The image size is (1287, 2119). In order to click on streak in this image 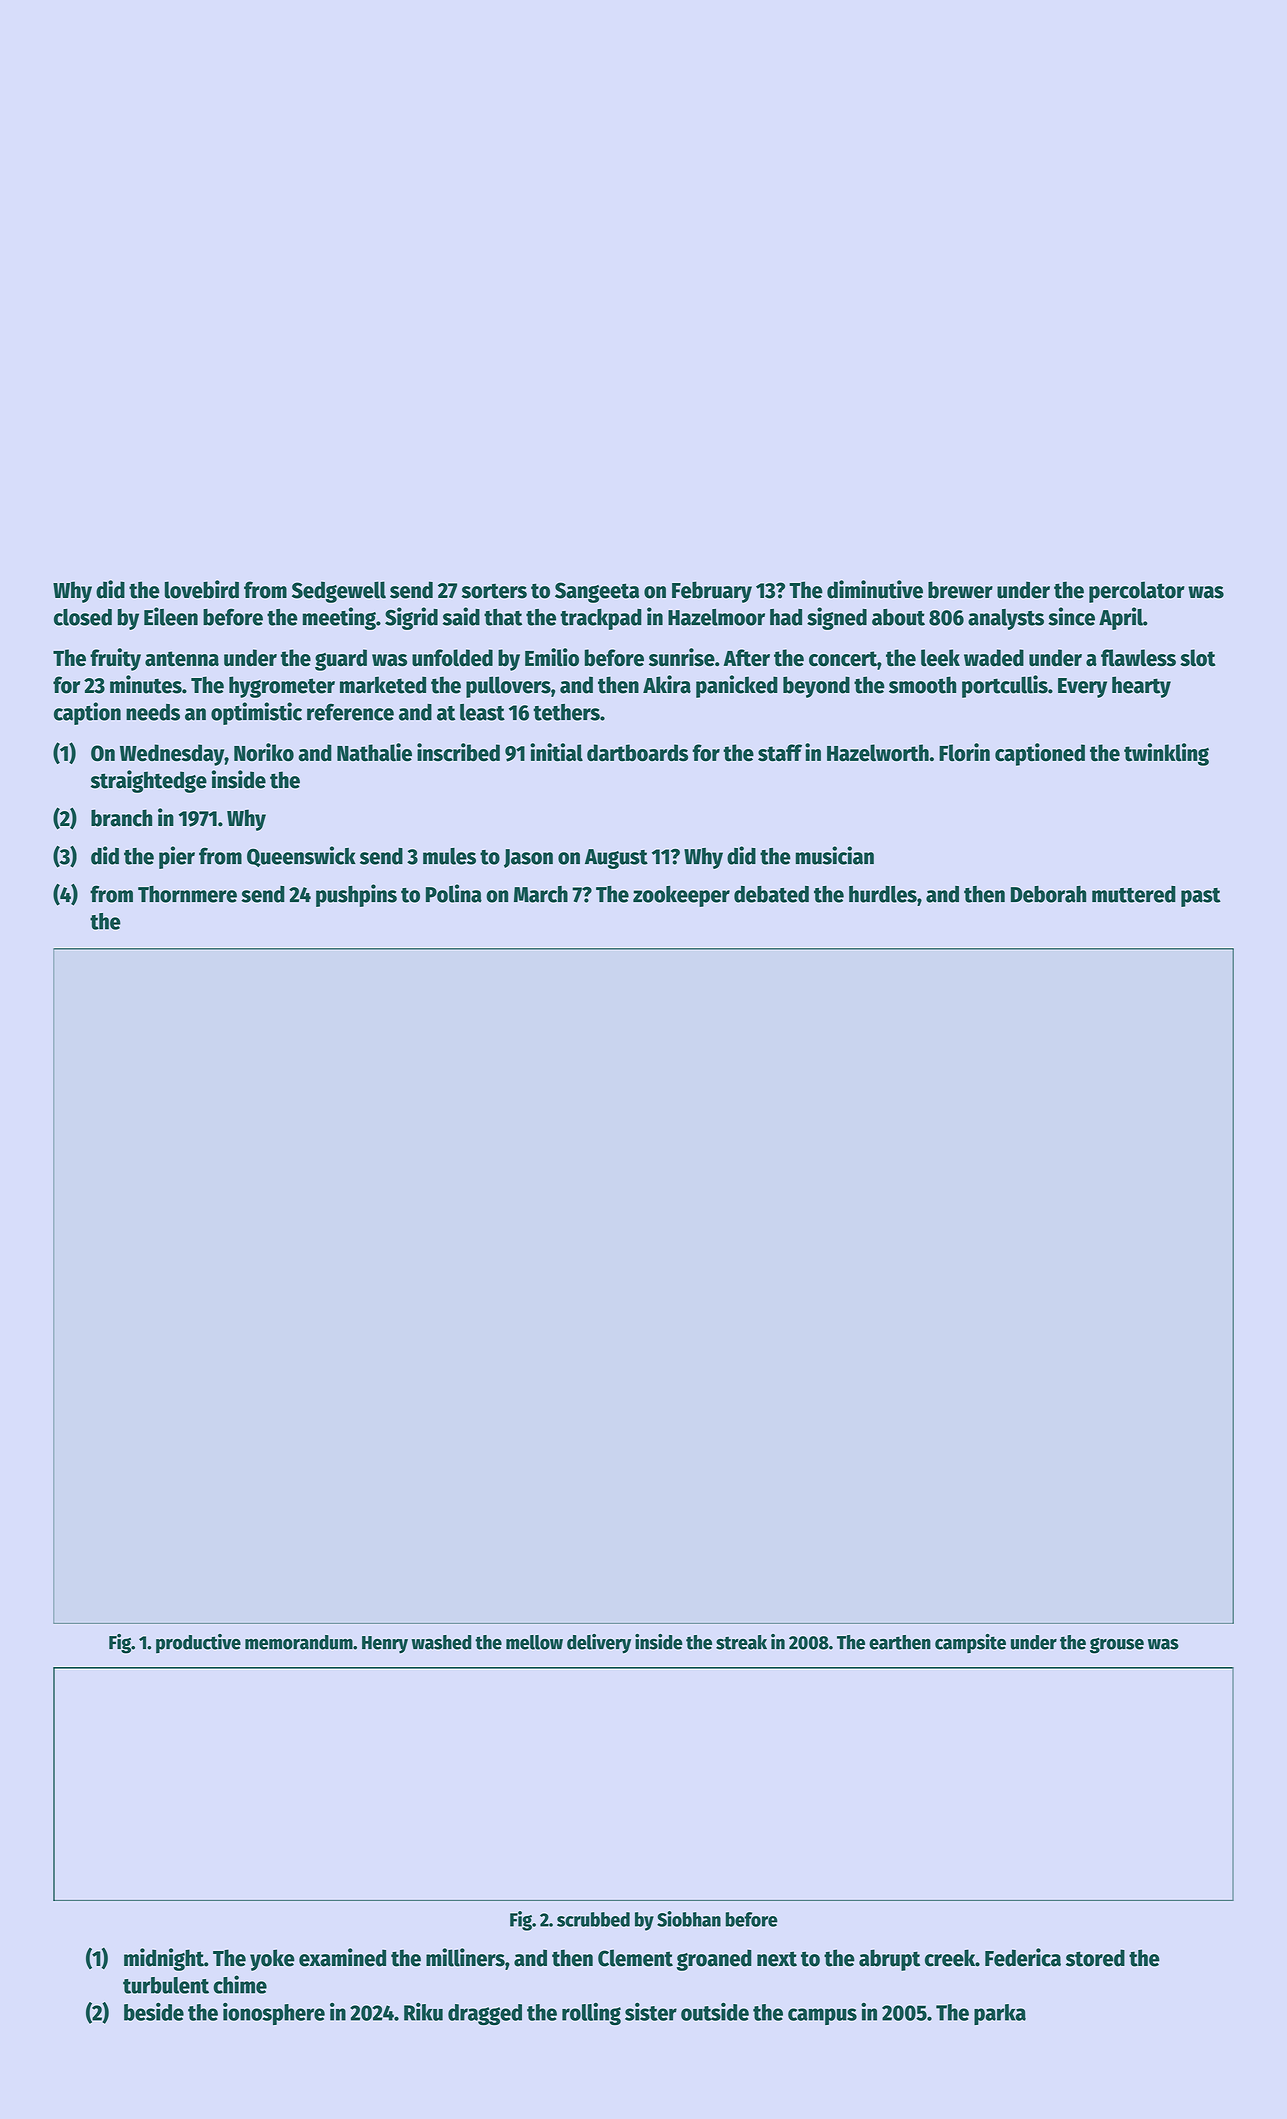, I will do `click(741, 1642)`.
